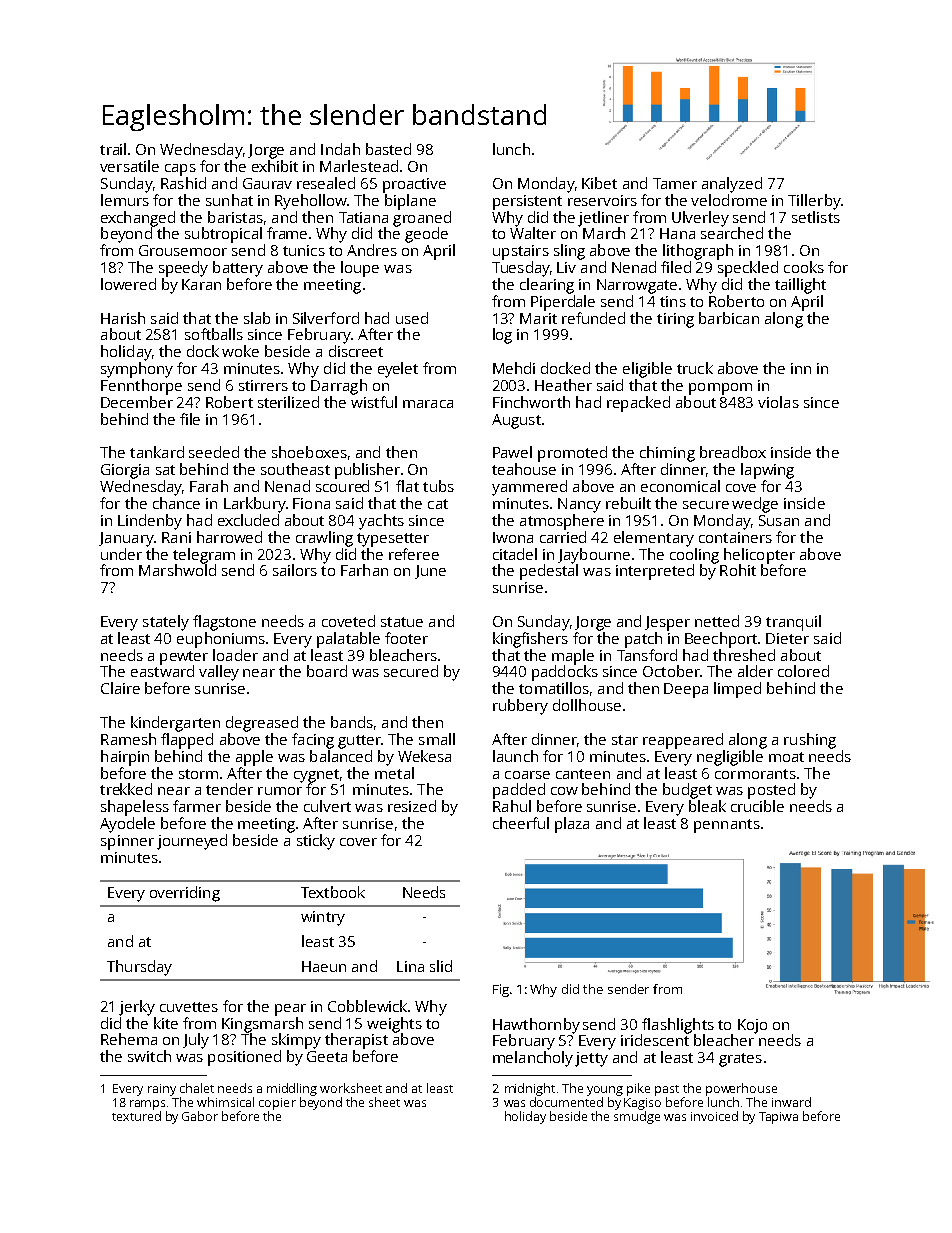 The height and width of the page is (1233, 952). What do you see at coordinates (521, 823) in the page?
I see `cheerful` at bounding box center [521, 823].
